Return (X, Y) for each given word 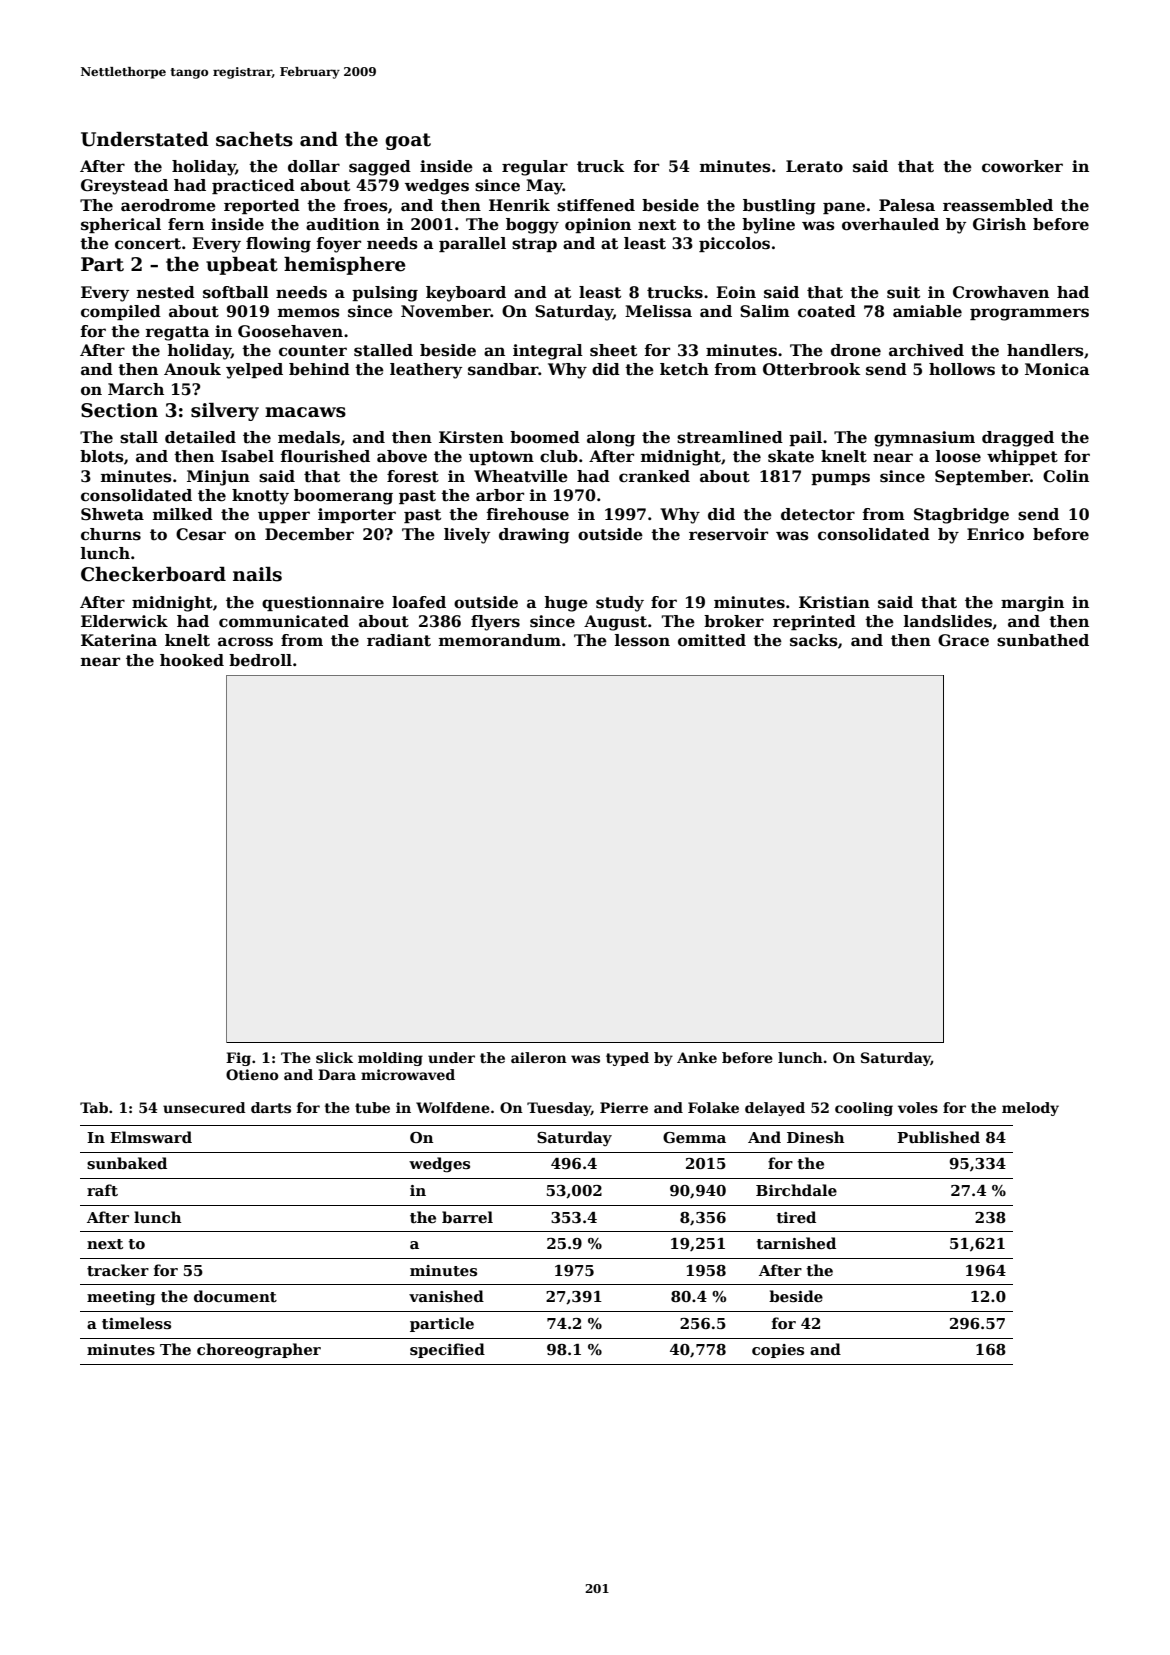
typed (627, 1059)
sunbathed (1043, 640)
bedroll (260, 660)
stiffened (596, 205)
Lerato (814, 166)
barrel (467, 1217)
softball (236, 292)
